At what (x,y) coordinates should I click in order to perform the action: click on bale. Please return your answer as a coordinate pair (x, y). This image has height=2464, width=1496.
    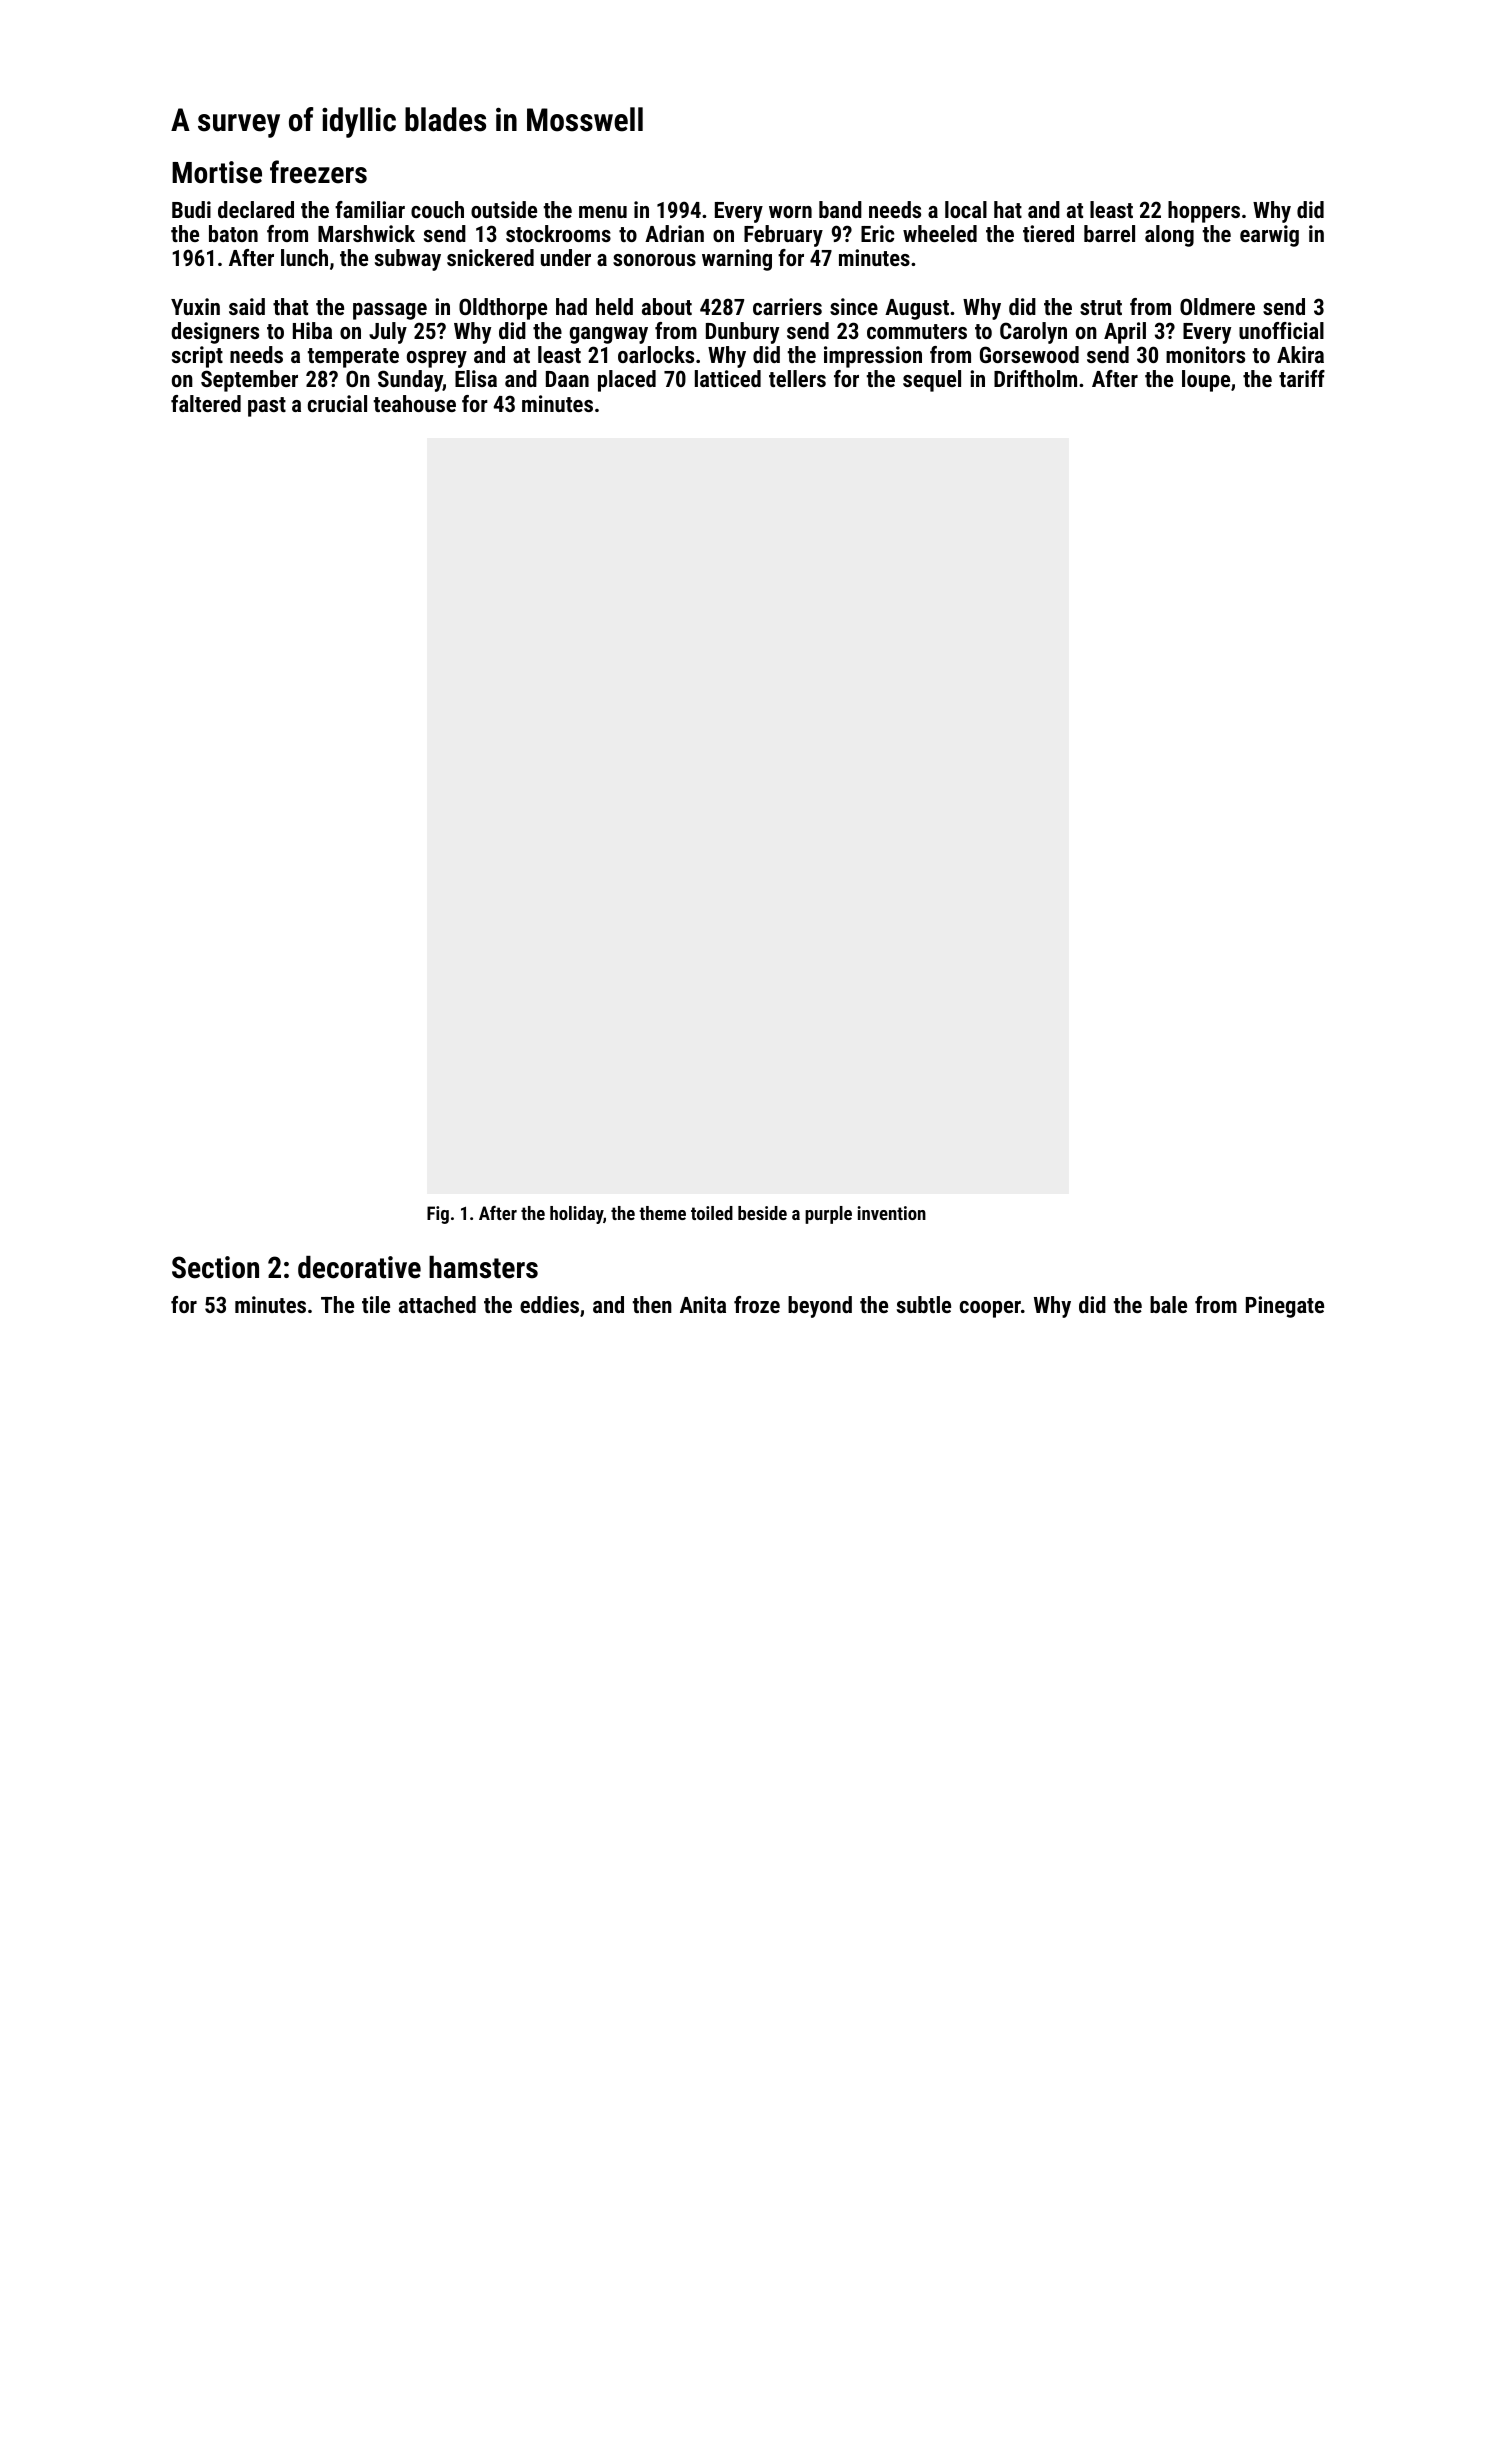
    Looking at the image, I should click on (1168, 1304).
